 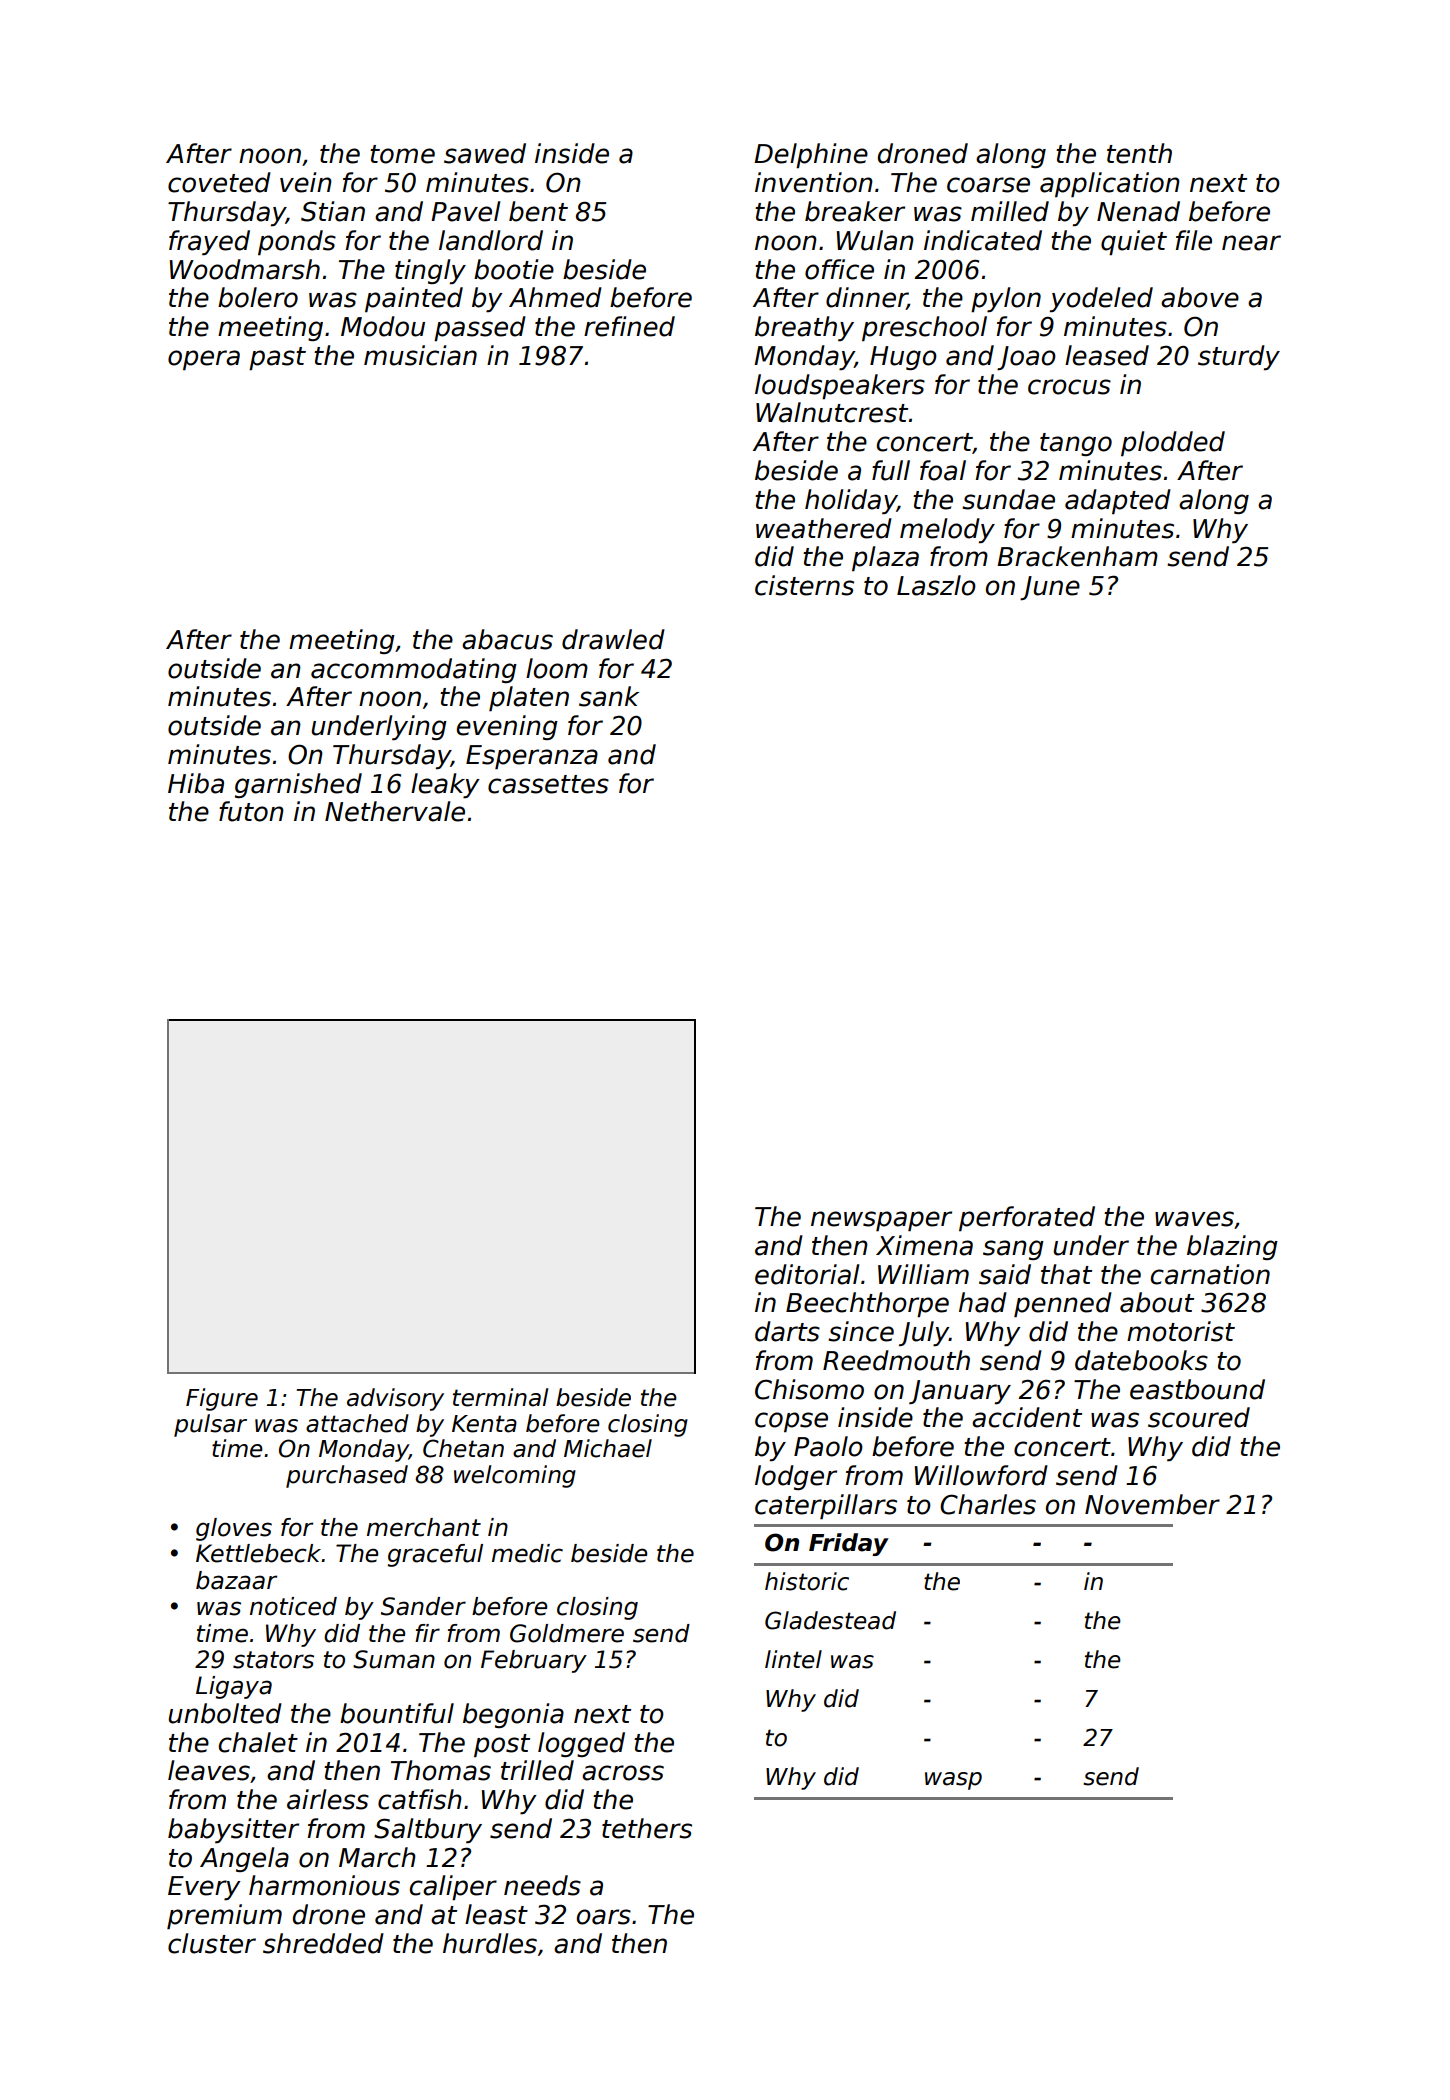 What do you see at coordinates (323, 1943) in the page?
I see `shredded` at bounding box center [323, 1943].
